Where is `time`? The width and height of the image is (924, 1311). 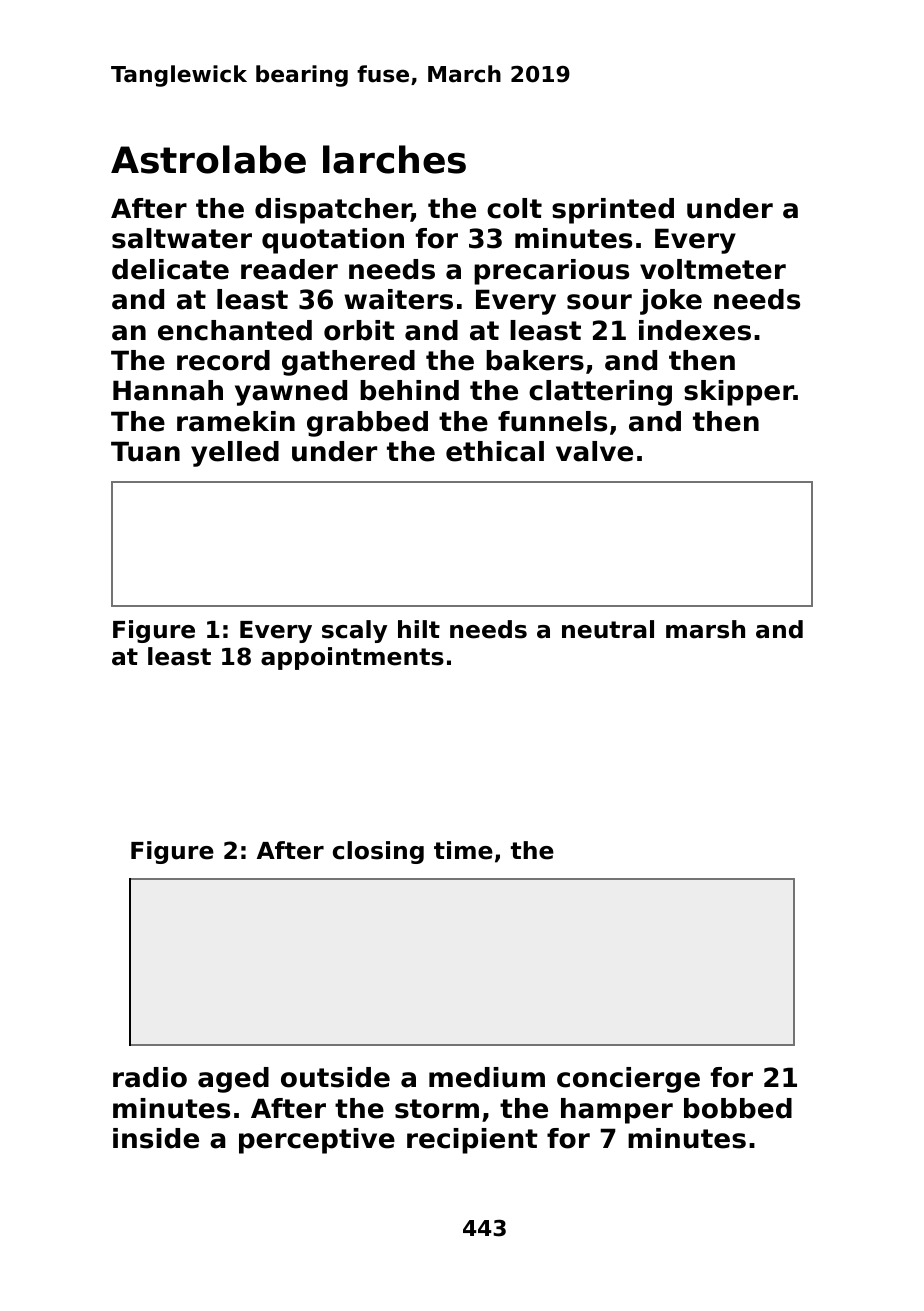 time is located at coordinates (463, 850).
